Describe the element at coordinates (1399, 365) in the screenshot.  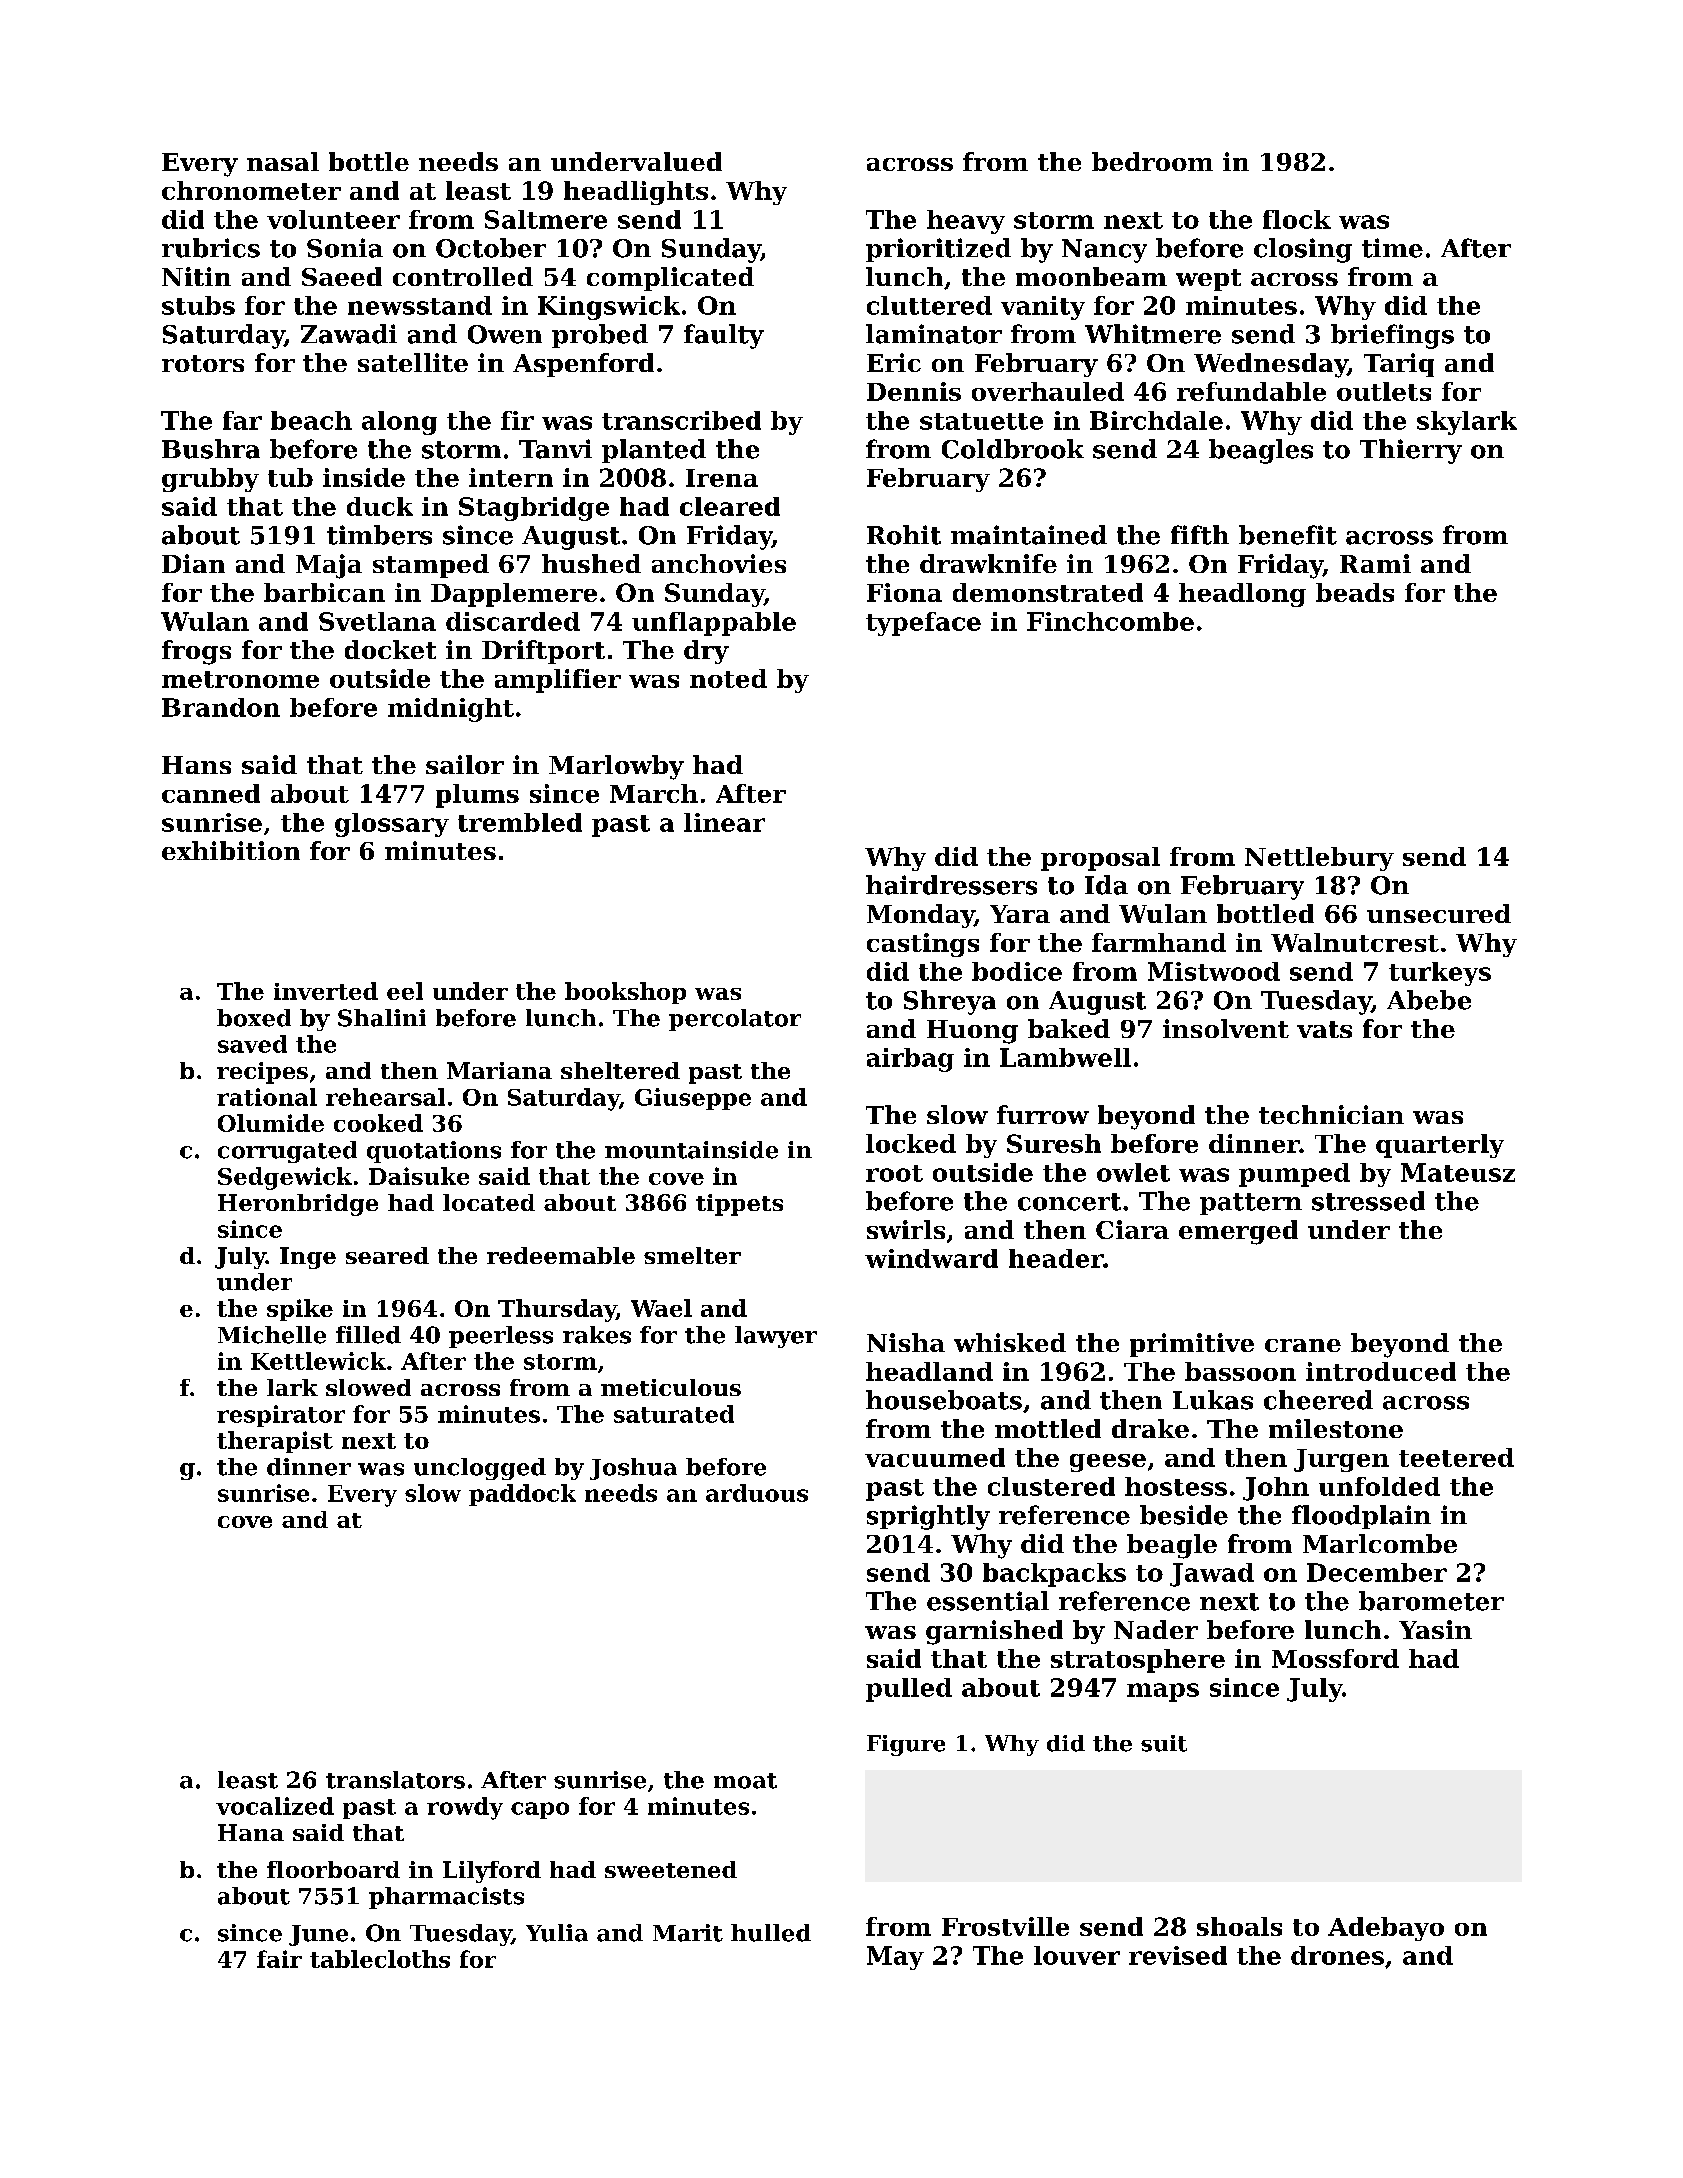
I see `Tariq` at that location.
